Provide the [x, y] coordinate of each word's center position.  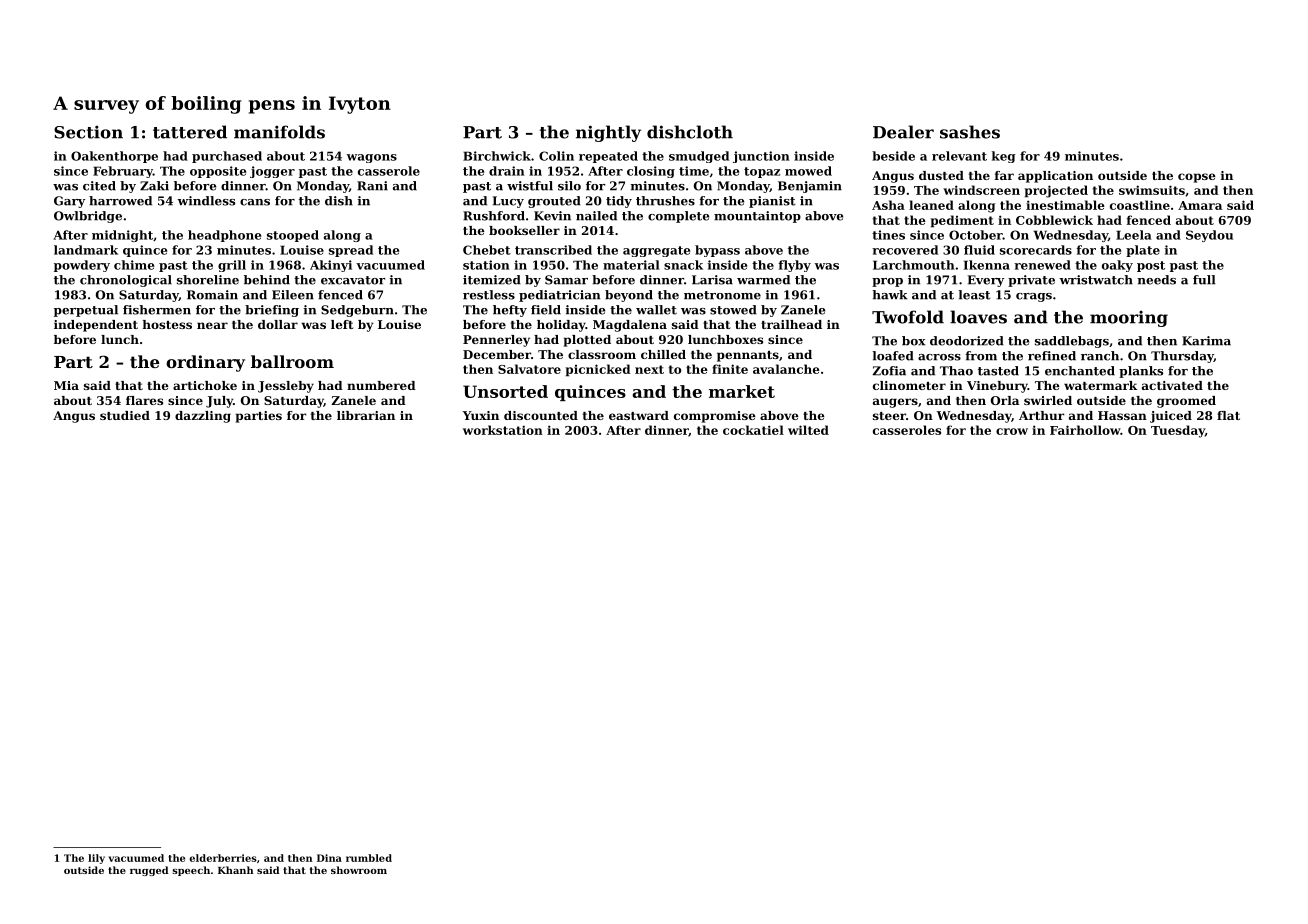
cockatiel [753, 430]
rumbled [369, 858]
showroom [359, 870]
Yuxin [480, 415]
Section [88, 132]
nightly [608, 133]
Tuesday [1178, 431]
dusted [941, 175]
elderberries [223, 858]
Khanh [236, 870]
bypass [717, 251]
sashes [970, 132]
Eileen [293, 295]
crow [1012, 431]
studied [125, 415]
